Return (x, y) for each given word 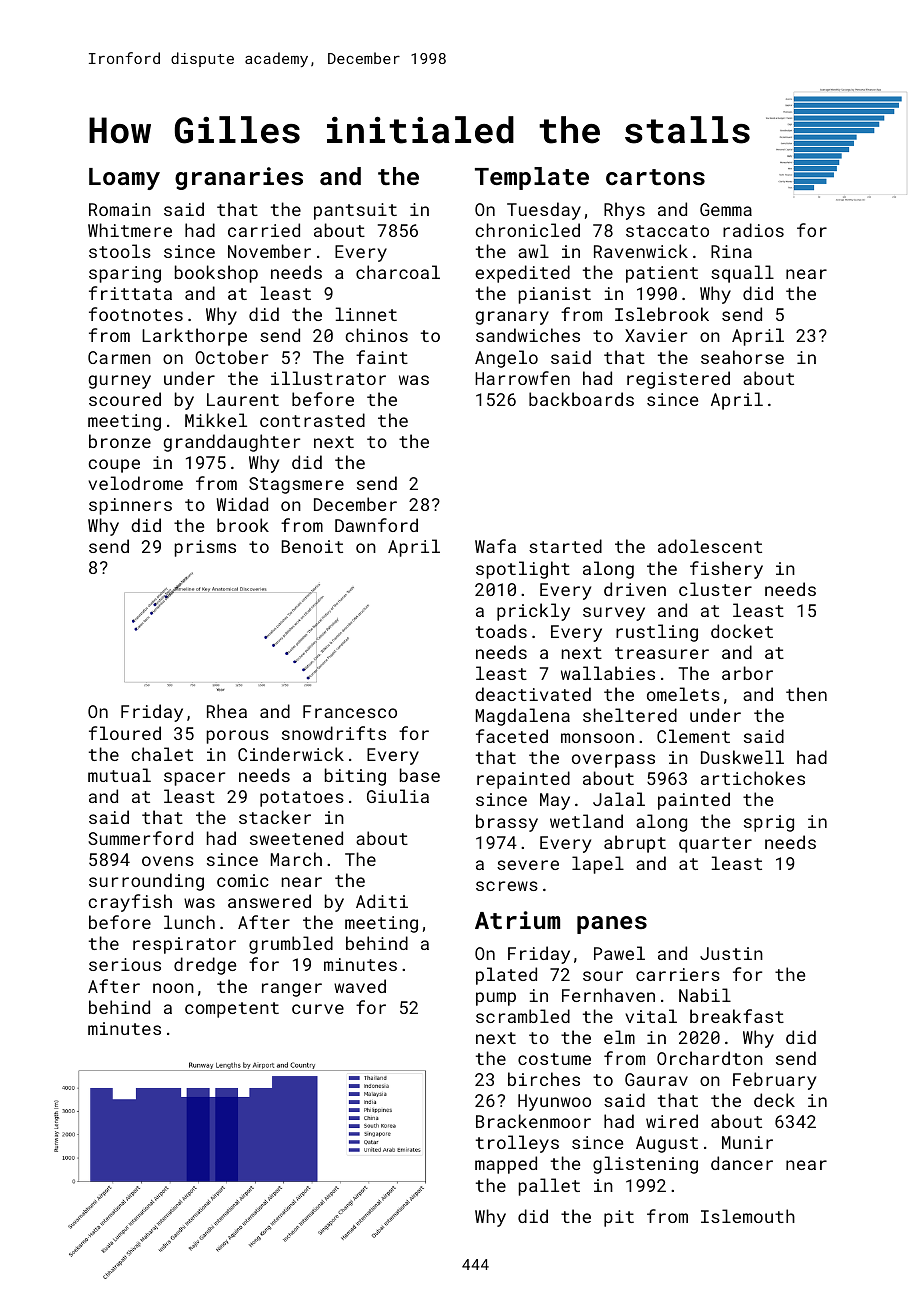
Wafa (495, 546)
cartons (655, 177)
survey (614, 614)
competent (232, 1010)
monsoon (597, 738)
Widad (242, 504)
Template (532, 178)
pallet (549, 1187)
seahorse (742, 357)
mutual (119, 775)
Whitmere (130, 230)
